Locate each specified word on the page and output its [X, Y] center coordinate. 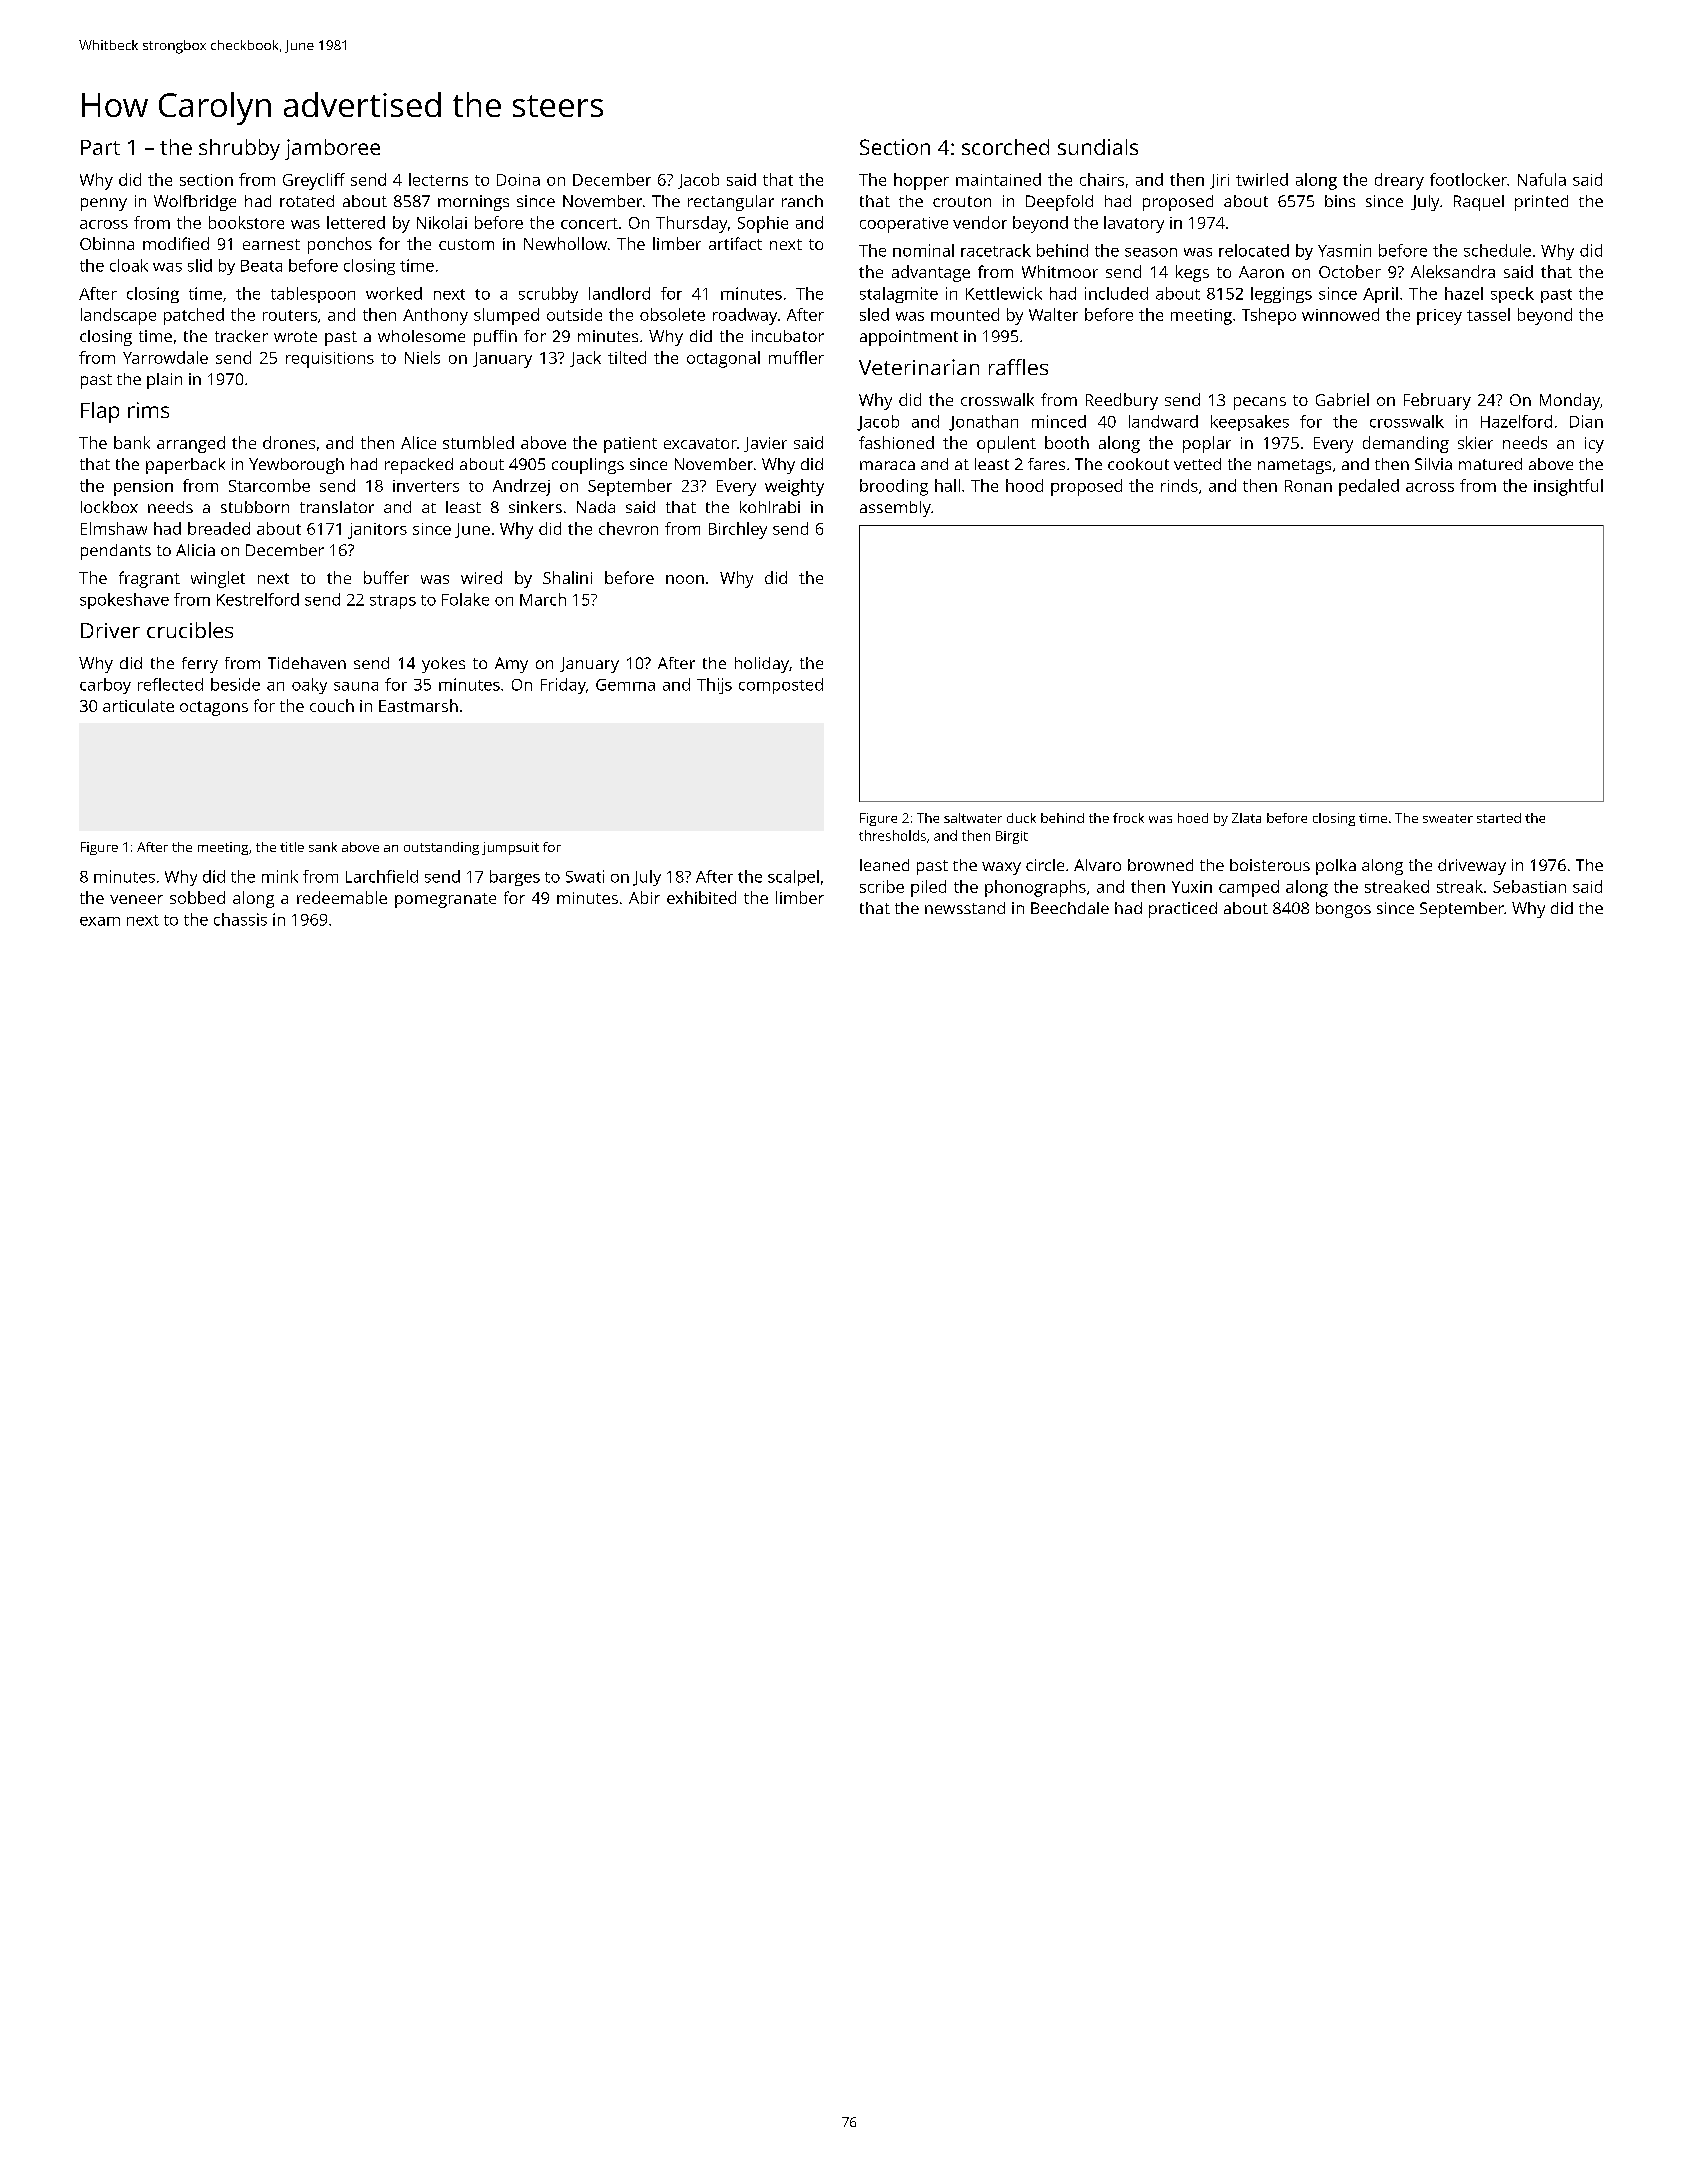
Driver [110, 630]
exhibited [701, 897]
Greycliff [314, 181]
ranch [802, 201]
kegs [1192, 273]
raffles [1018, 367]
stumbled [478, 442]
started [1499, 818]
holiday [762, 665]
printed [1541, 203]
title [292, 847]
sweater [1448, 818]
